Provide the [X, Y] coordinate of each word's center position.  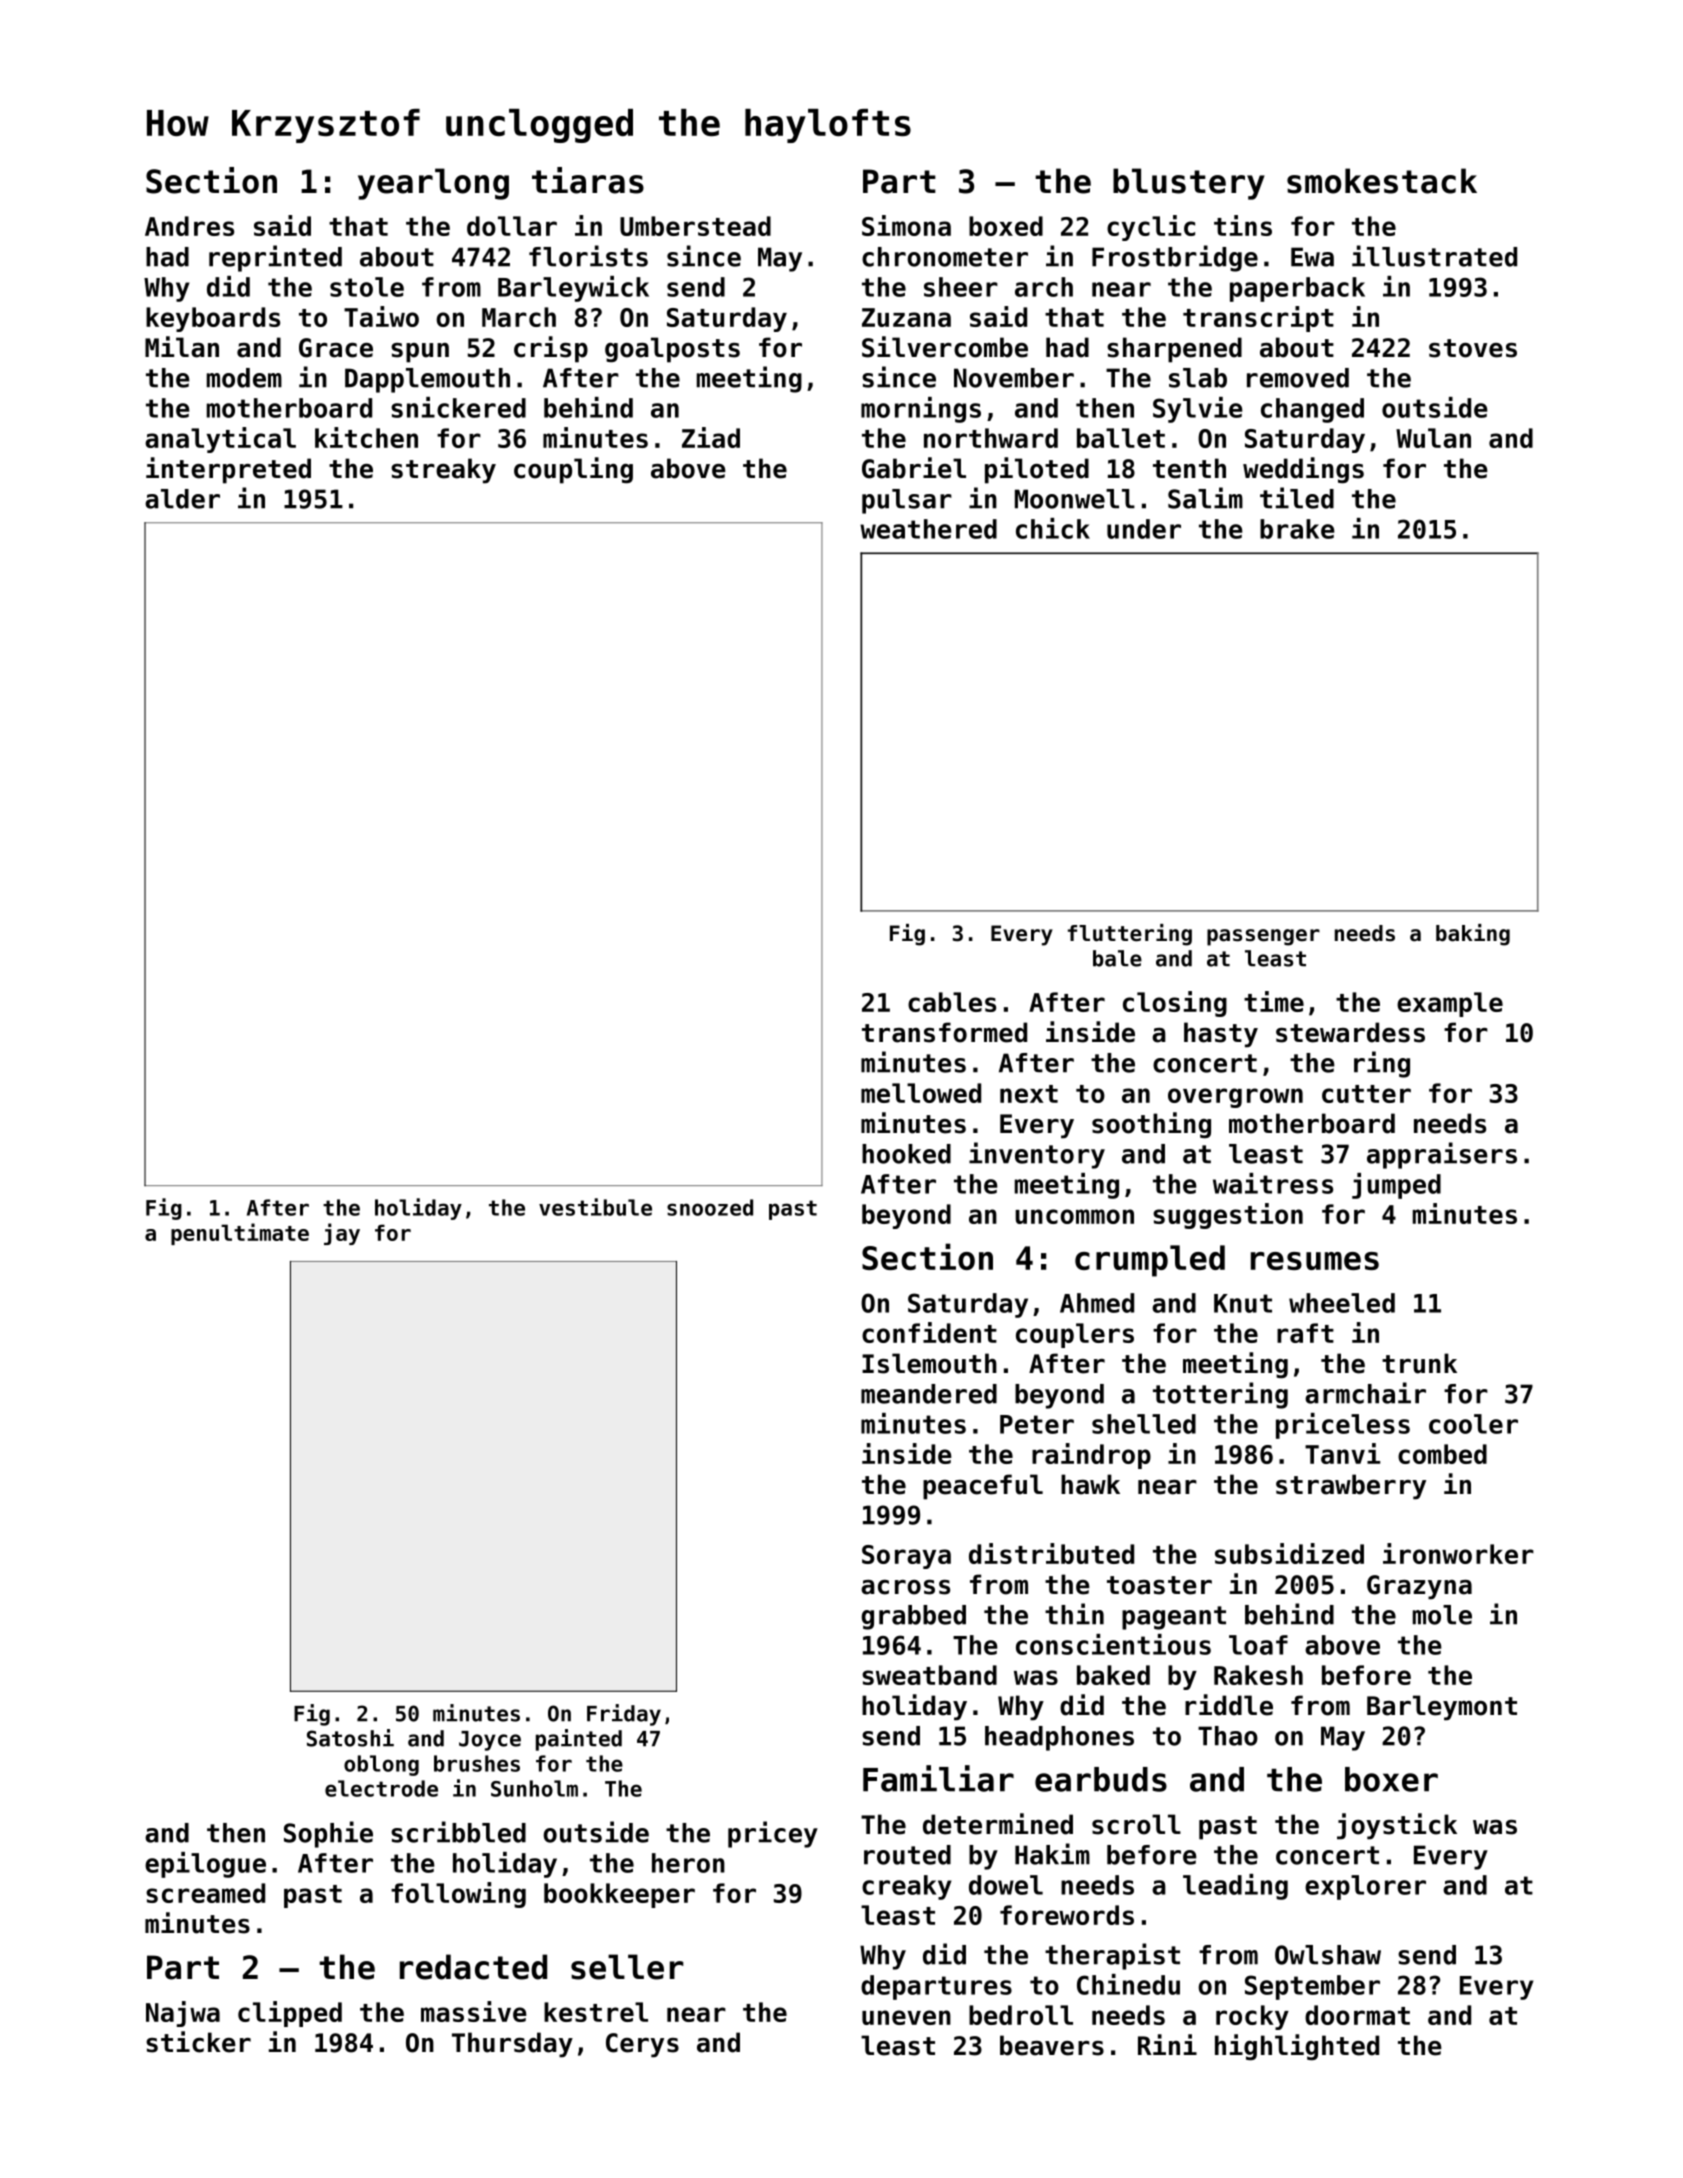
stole [367, 287]
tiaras [588, 180]
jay [342, 1234]
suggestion [1228, 1216]
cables [952, 1002]
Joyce [490, 1741]
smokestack [1382, 181]
